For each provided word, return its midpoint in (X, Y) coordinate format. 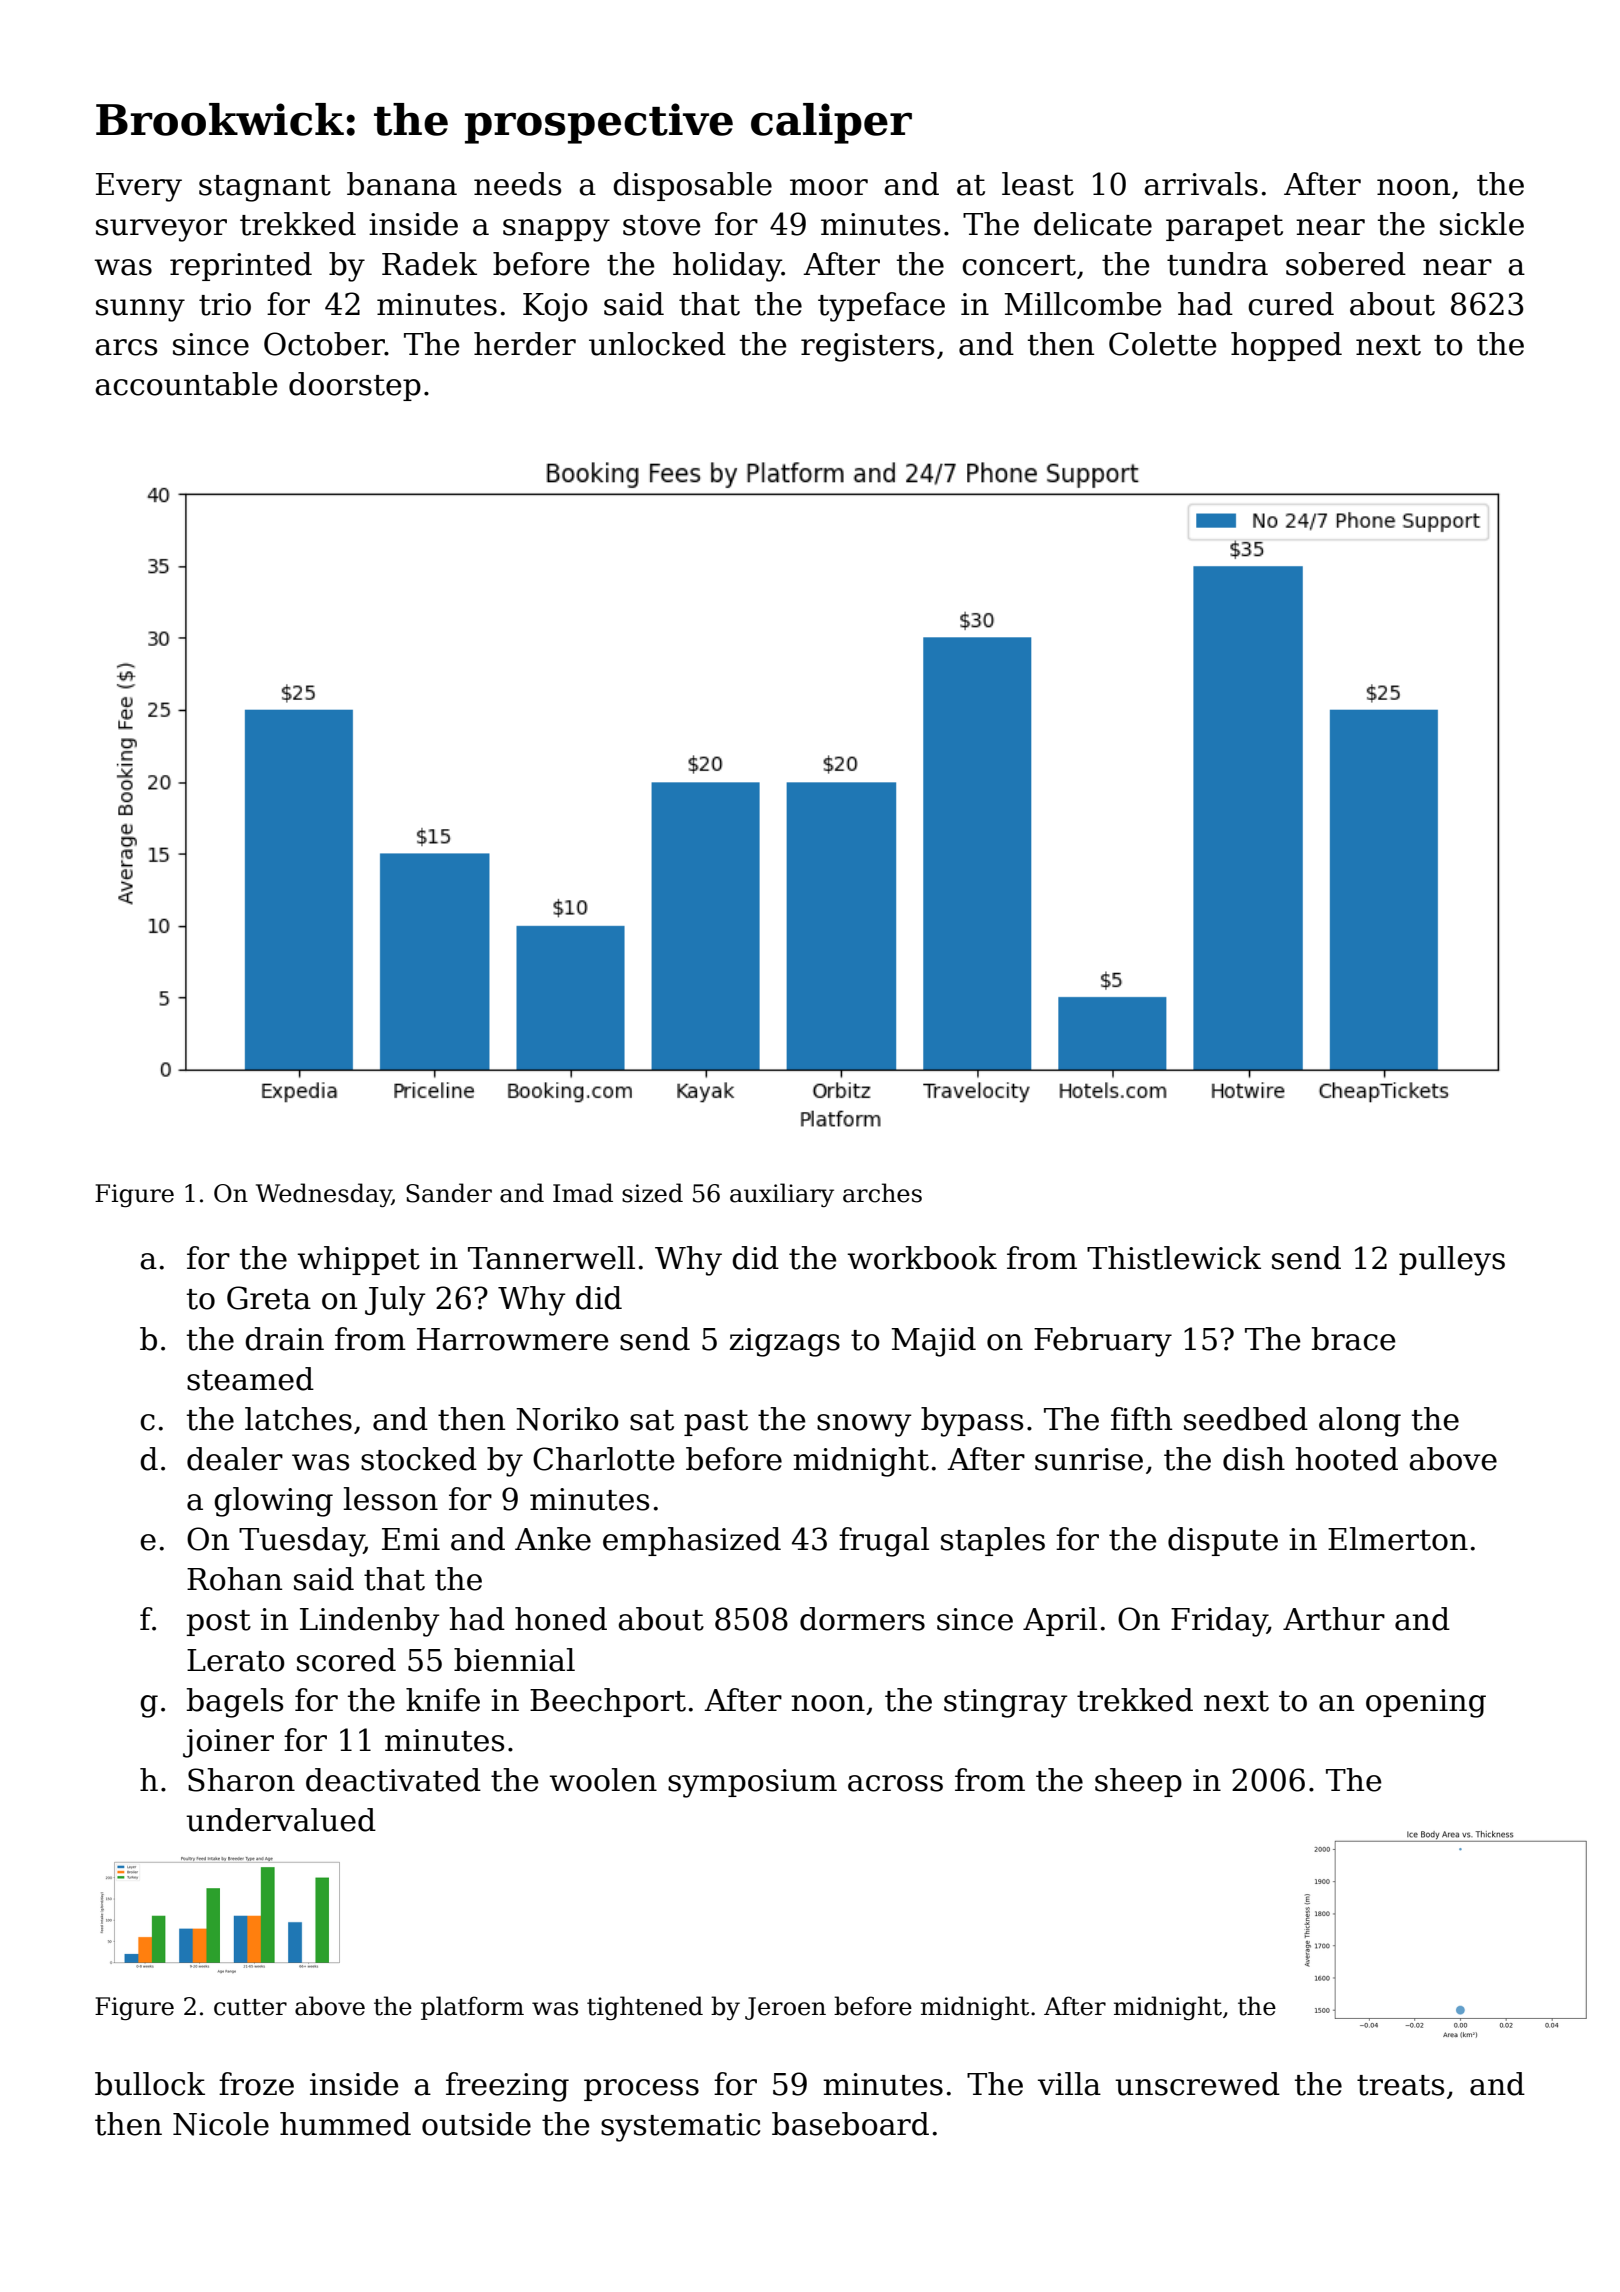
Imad (583, 1193)
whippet (358, 1260)
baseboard (850, 2124)
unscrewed (1197, 2084)
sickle (1482, 224)
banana (402, 184)
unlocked (657, 344)
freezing (507, 2087)
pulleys (1452, 1261)
